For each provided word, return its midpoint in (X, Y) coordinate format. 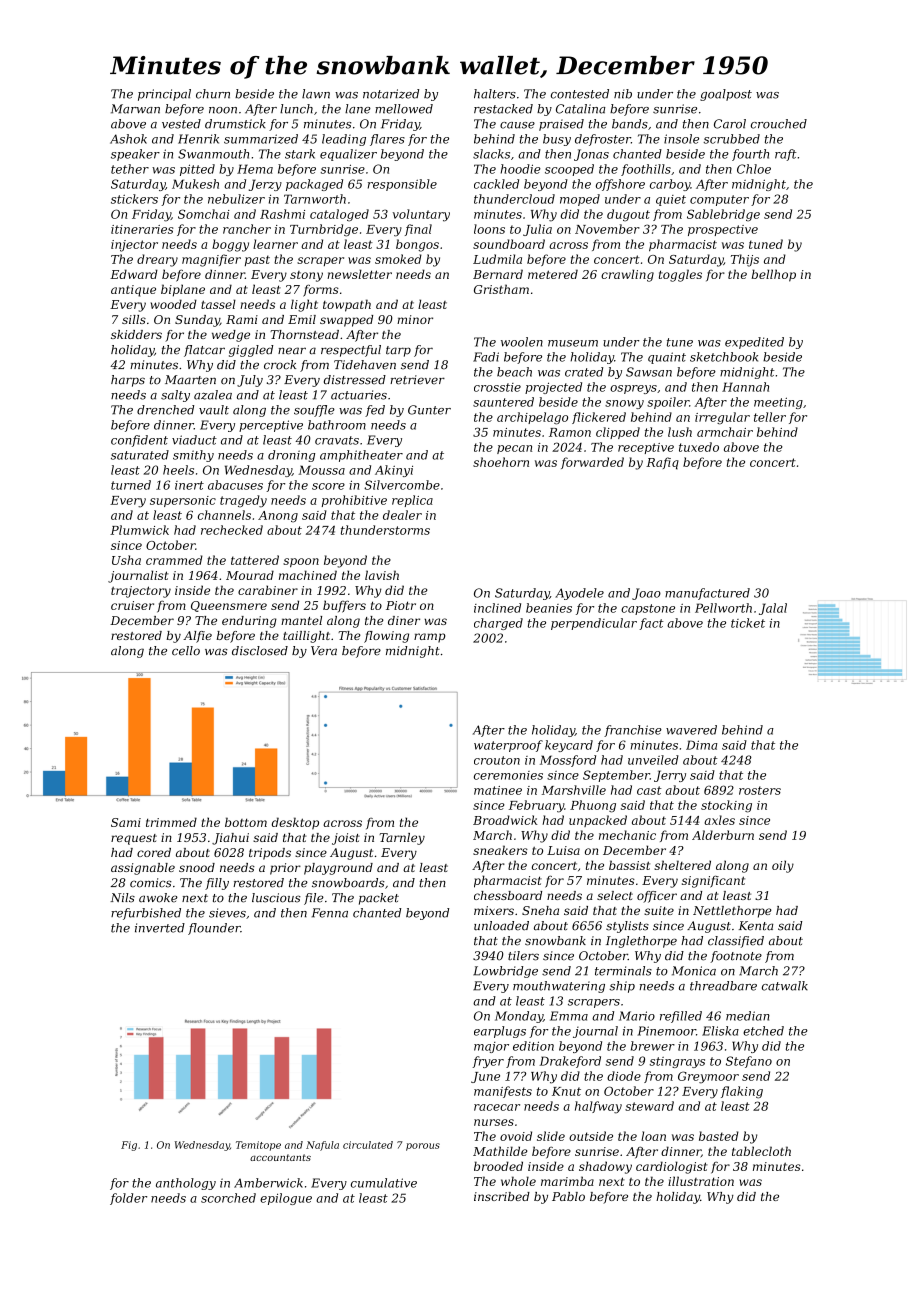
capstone (648, 609)
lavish (382, 575)
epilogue (286, 1199)
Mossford (568, 761)
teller (770, 417)
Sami (126, 822)
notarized (391, 94)
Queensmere (229, 606)
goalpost (726, 95)
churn (213, 94)
